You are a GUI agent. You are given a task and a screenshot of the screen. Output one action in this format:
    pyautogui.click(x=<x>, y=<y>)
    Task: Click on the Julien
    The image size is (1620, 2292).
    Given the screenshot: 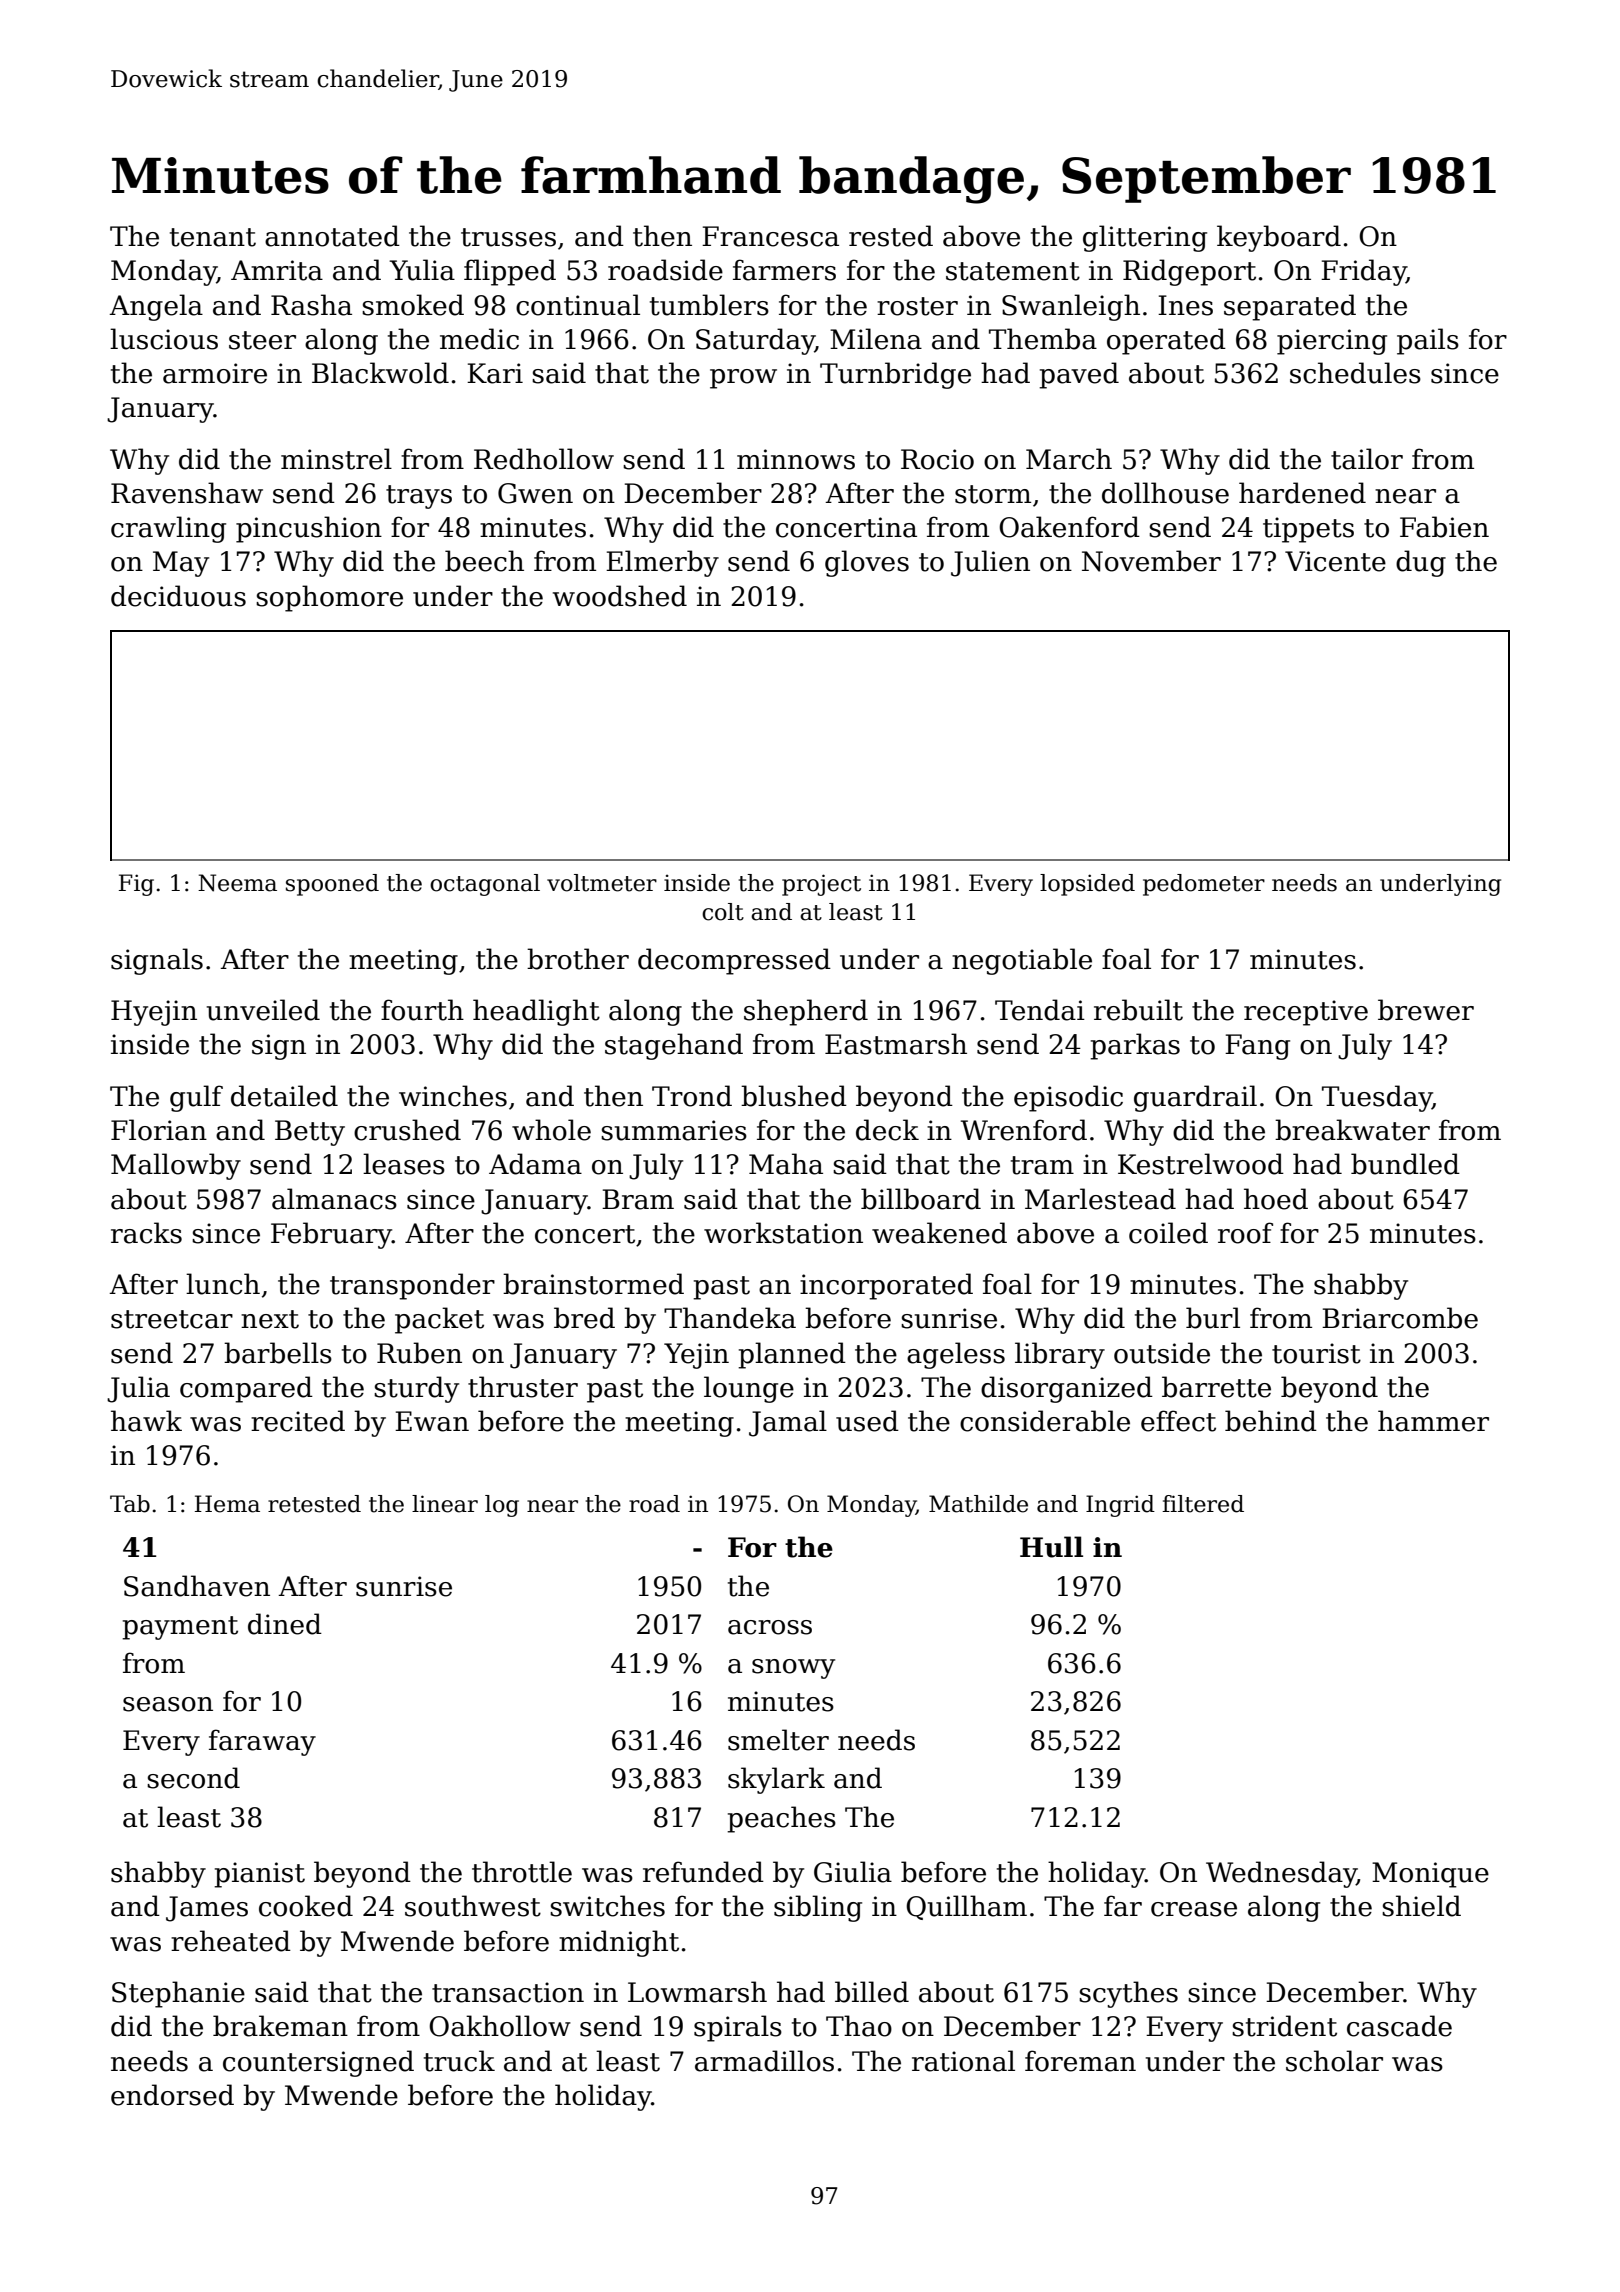 What is the action you would take?
    pyautogui.click(x=990, y=563)
